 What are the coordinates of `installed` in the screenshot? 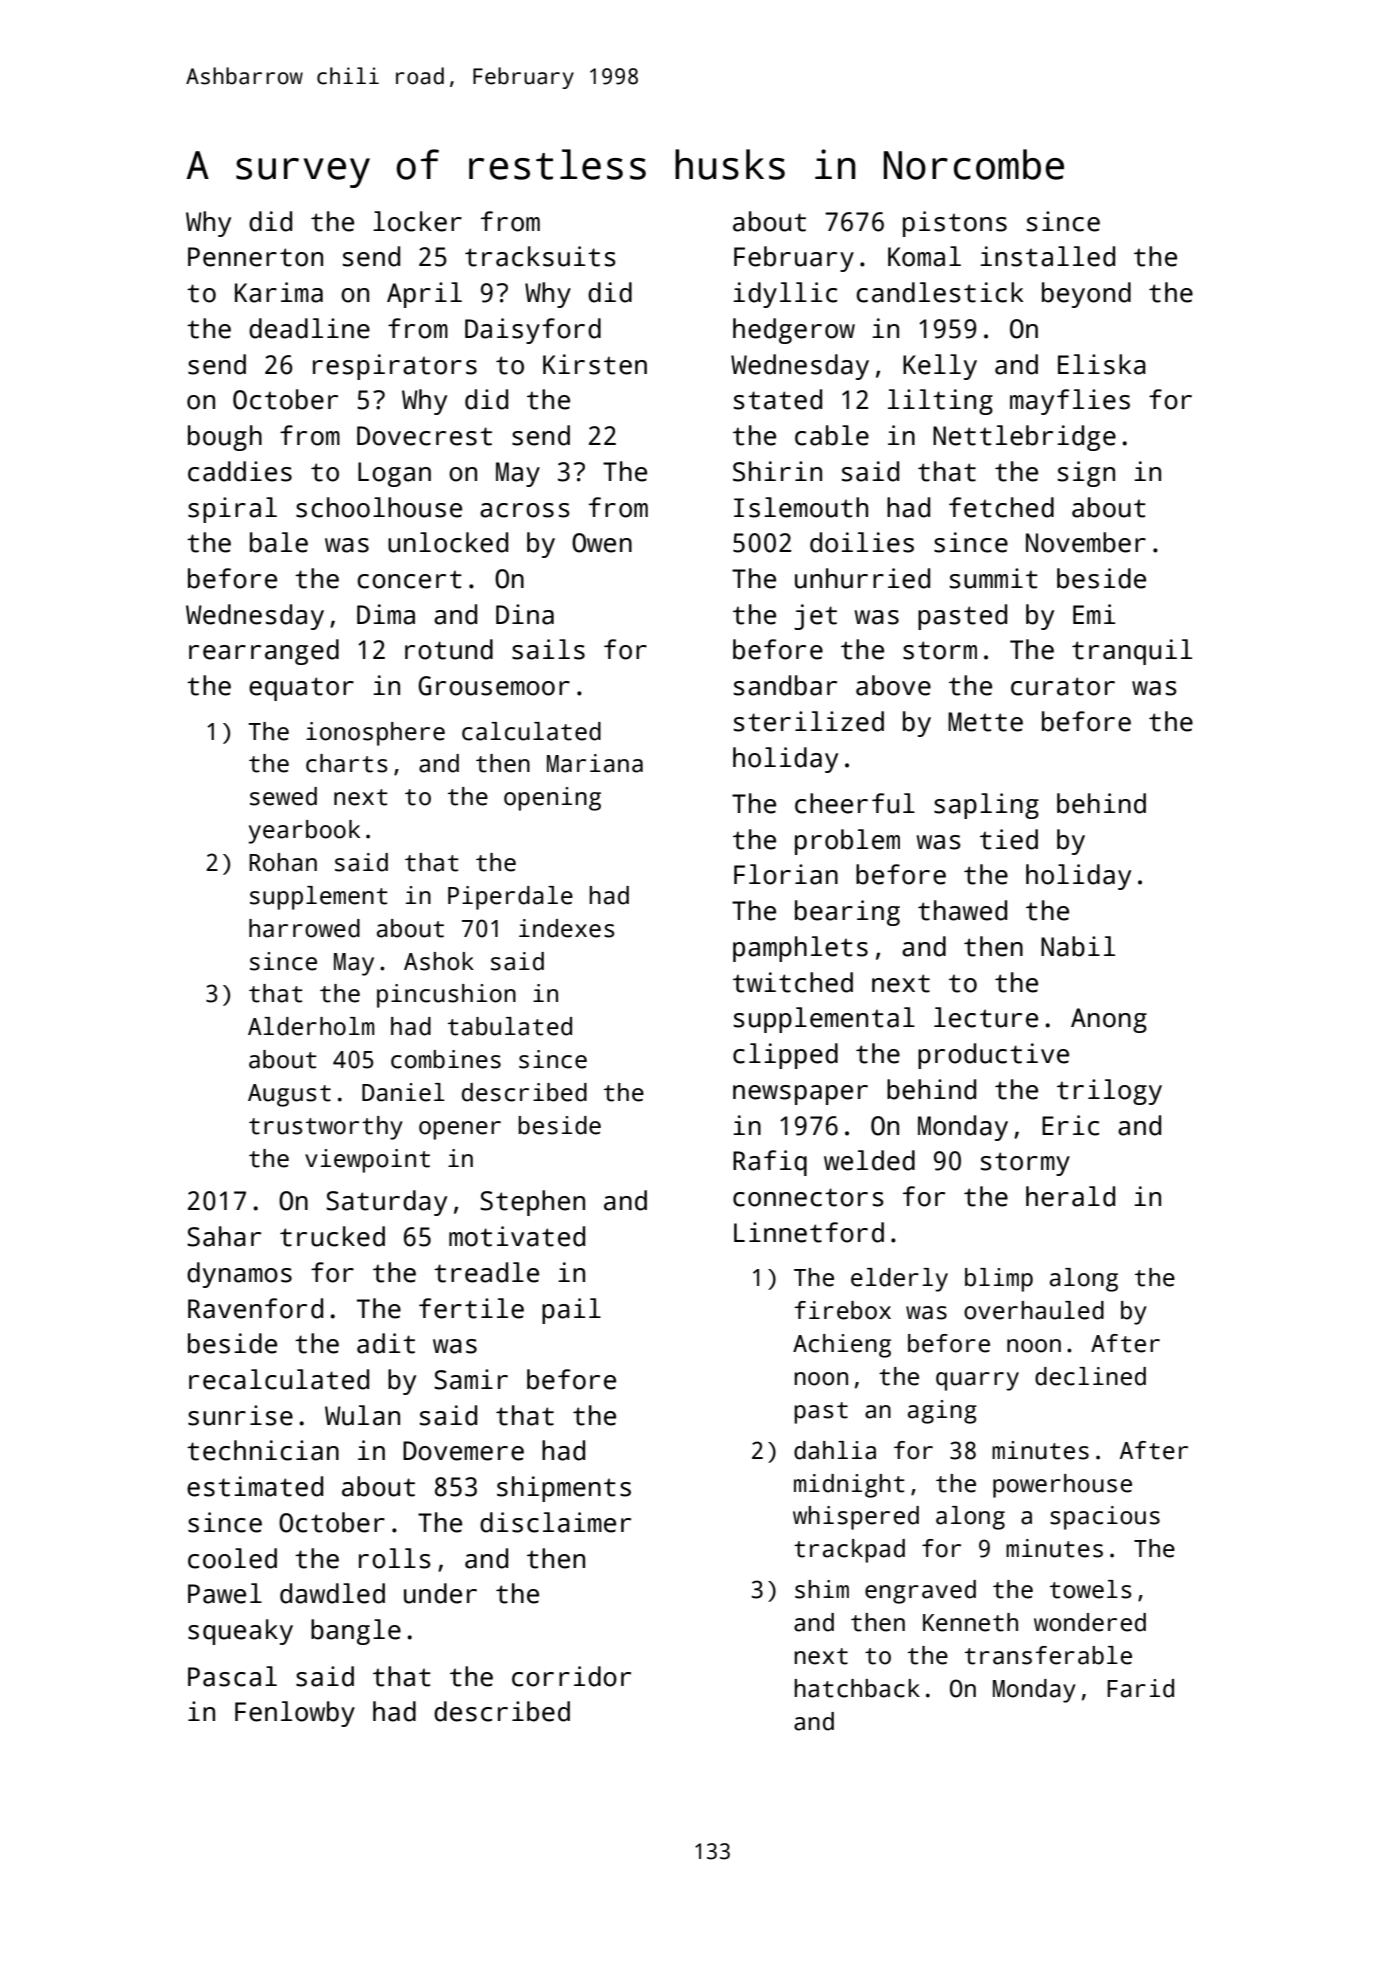 It's located at (1047, 256).
